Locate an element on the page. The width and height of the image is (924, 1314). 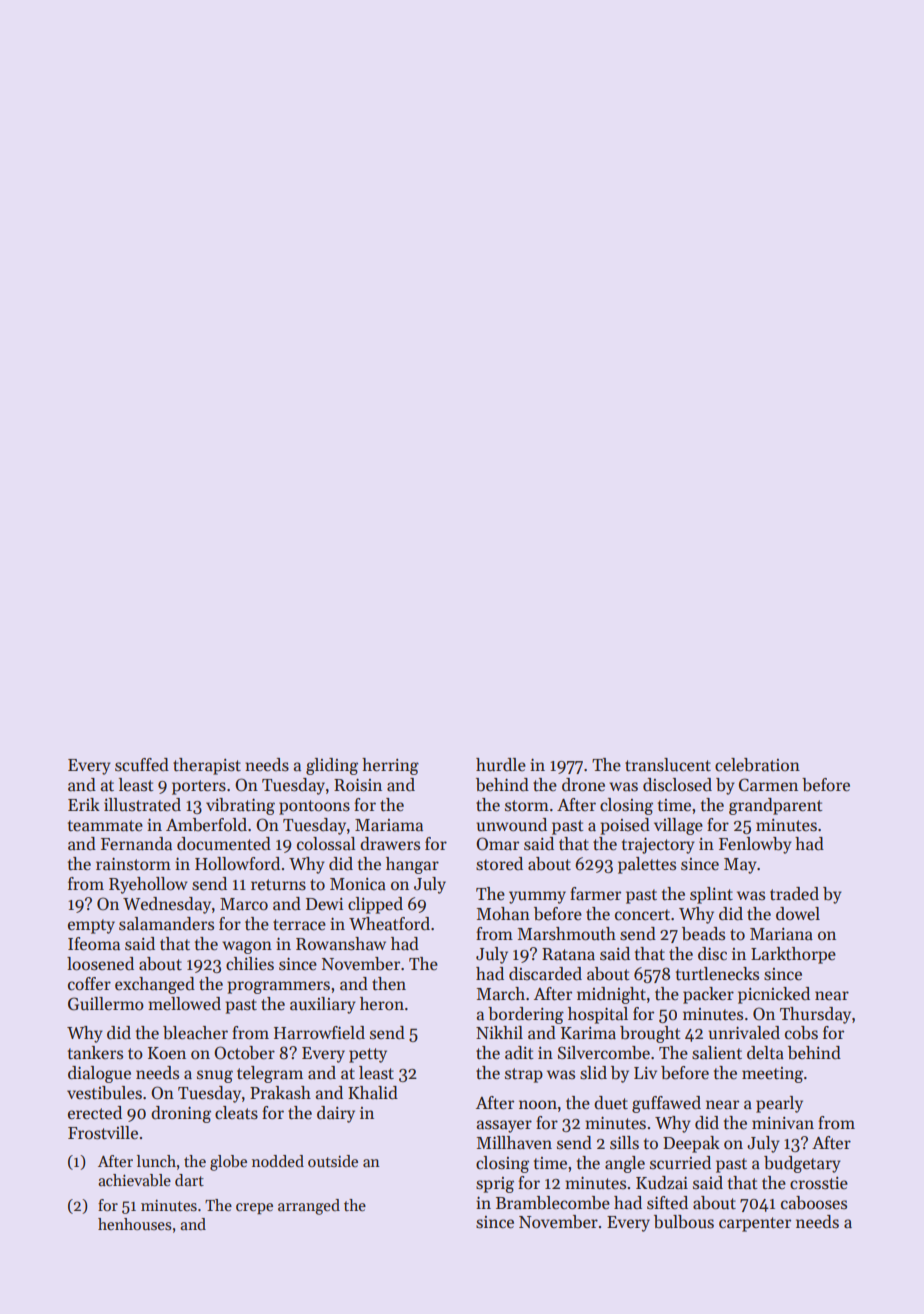
turtlenecks is located at coordinates (717, 974).
